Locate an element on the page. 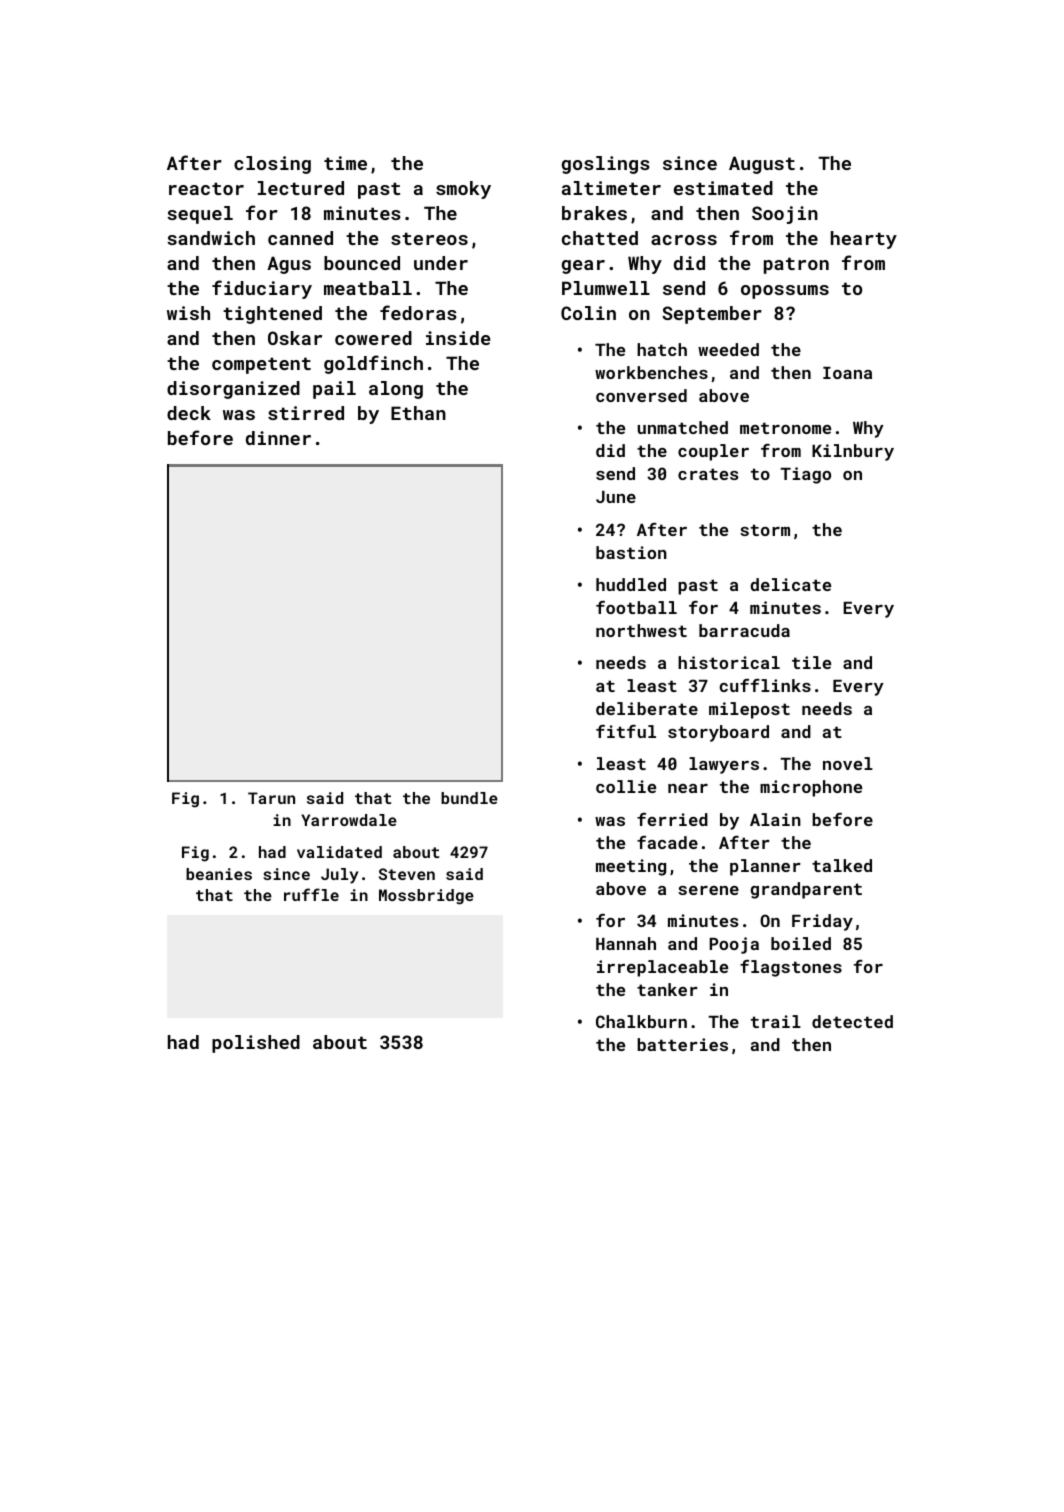 The width and height of the page is (1064, 1512). goslings is located at coordinates (606, 165).
